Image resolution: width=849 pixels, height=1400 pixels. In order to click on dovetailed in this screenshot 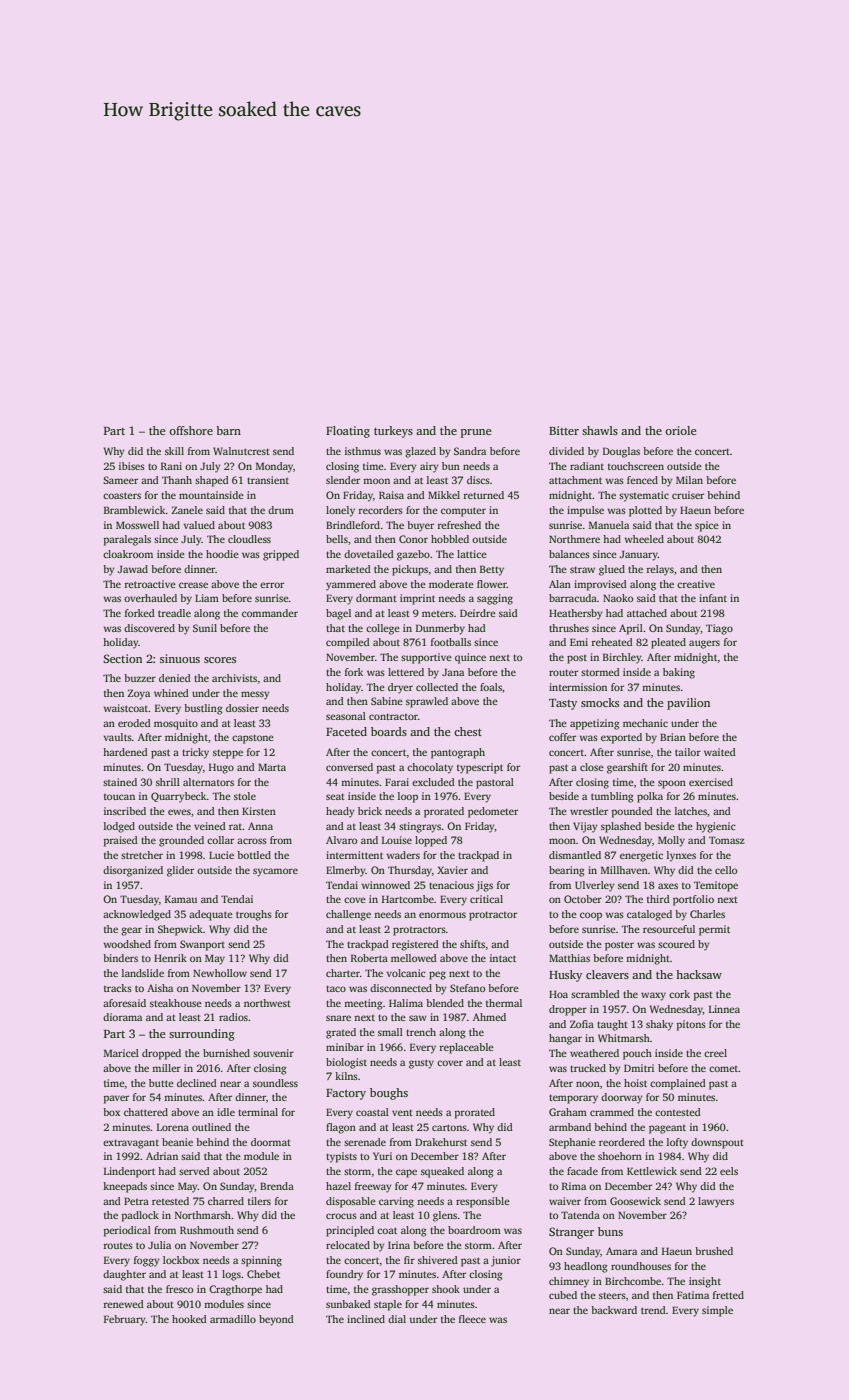, I will do `click(369, 554)`.
